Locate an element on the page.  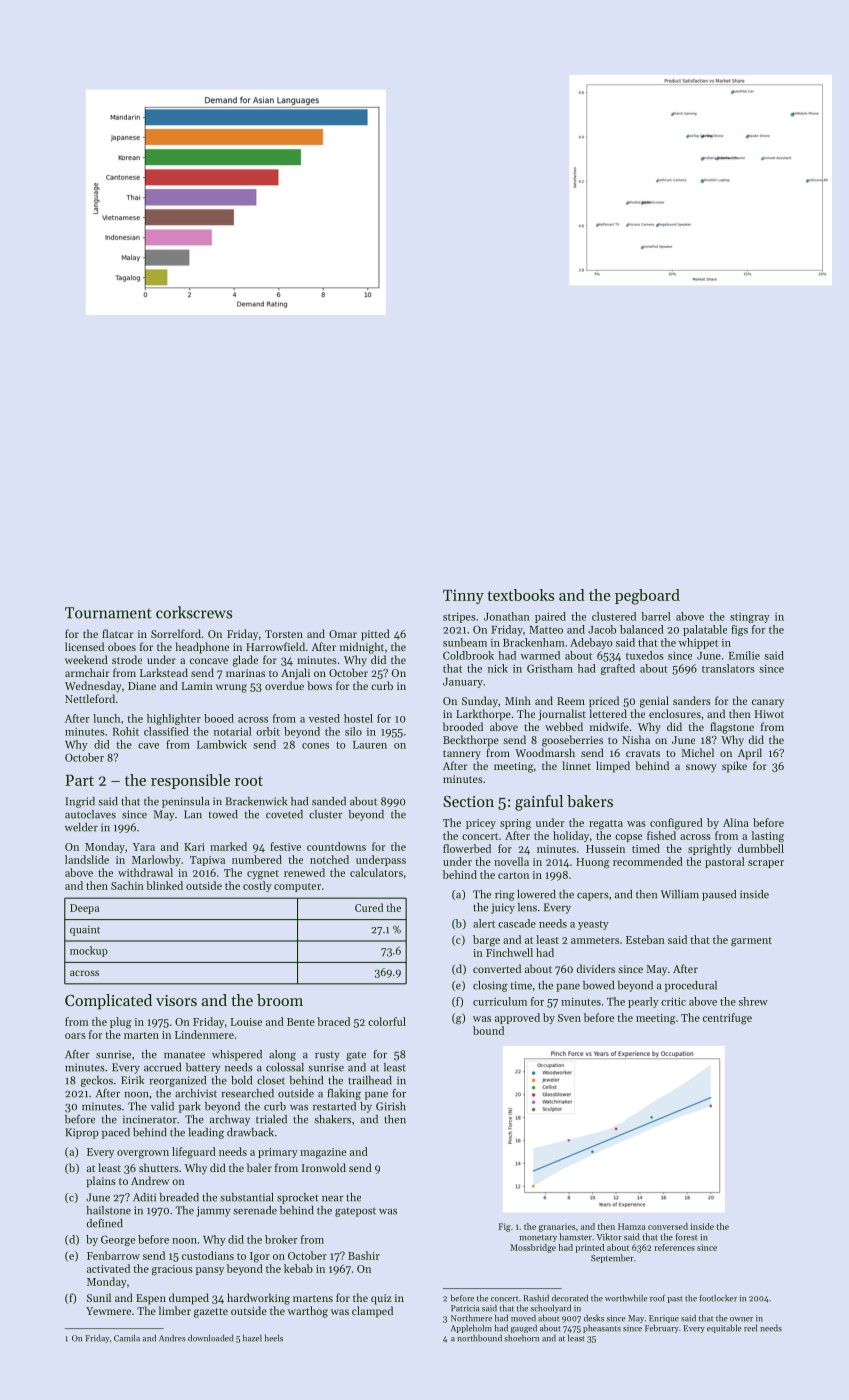
hostel is located at coordinates (358, 718).
